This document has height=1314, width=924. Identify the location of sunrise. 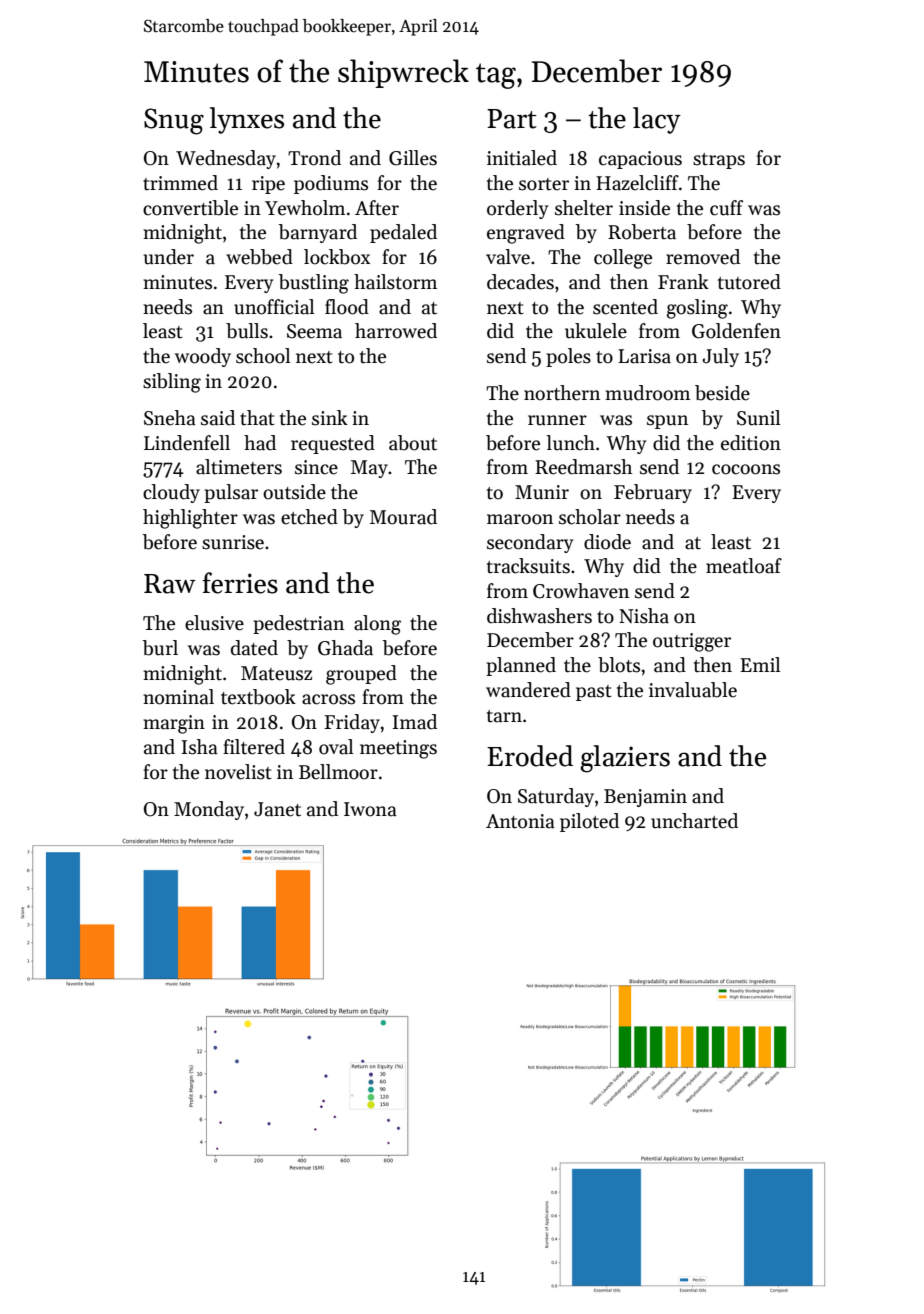
(233, 542).
